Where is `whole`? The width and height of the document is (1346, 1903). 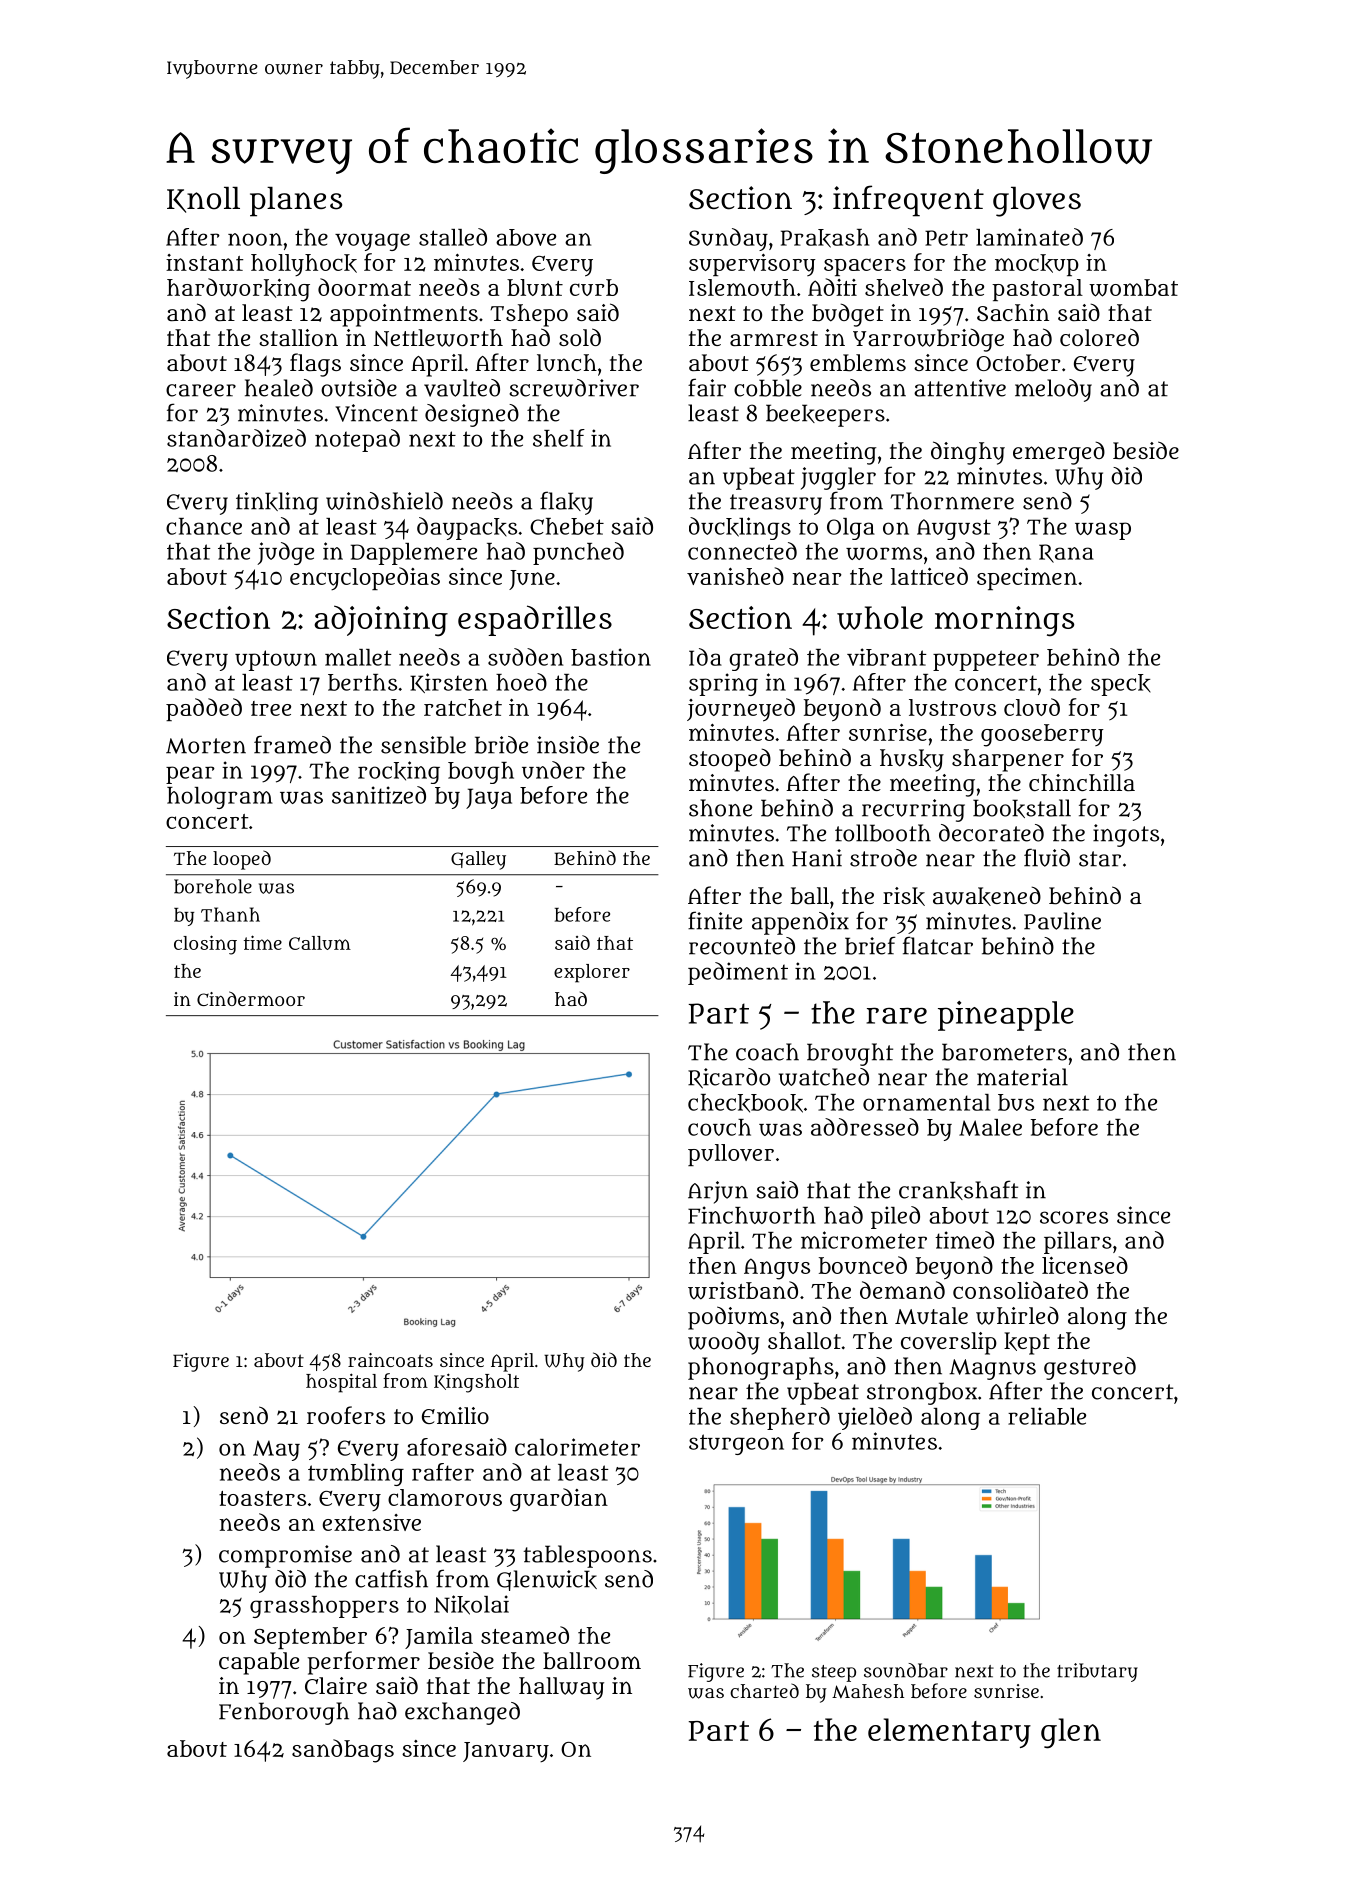 whole is located at coordinates (880, 618).
